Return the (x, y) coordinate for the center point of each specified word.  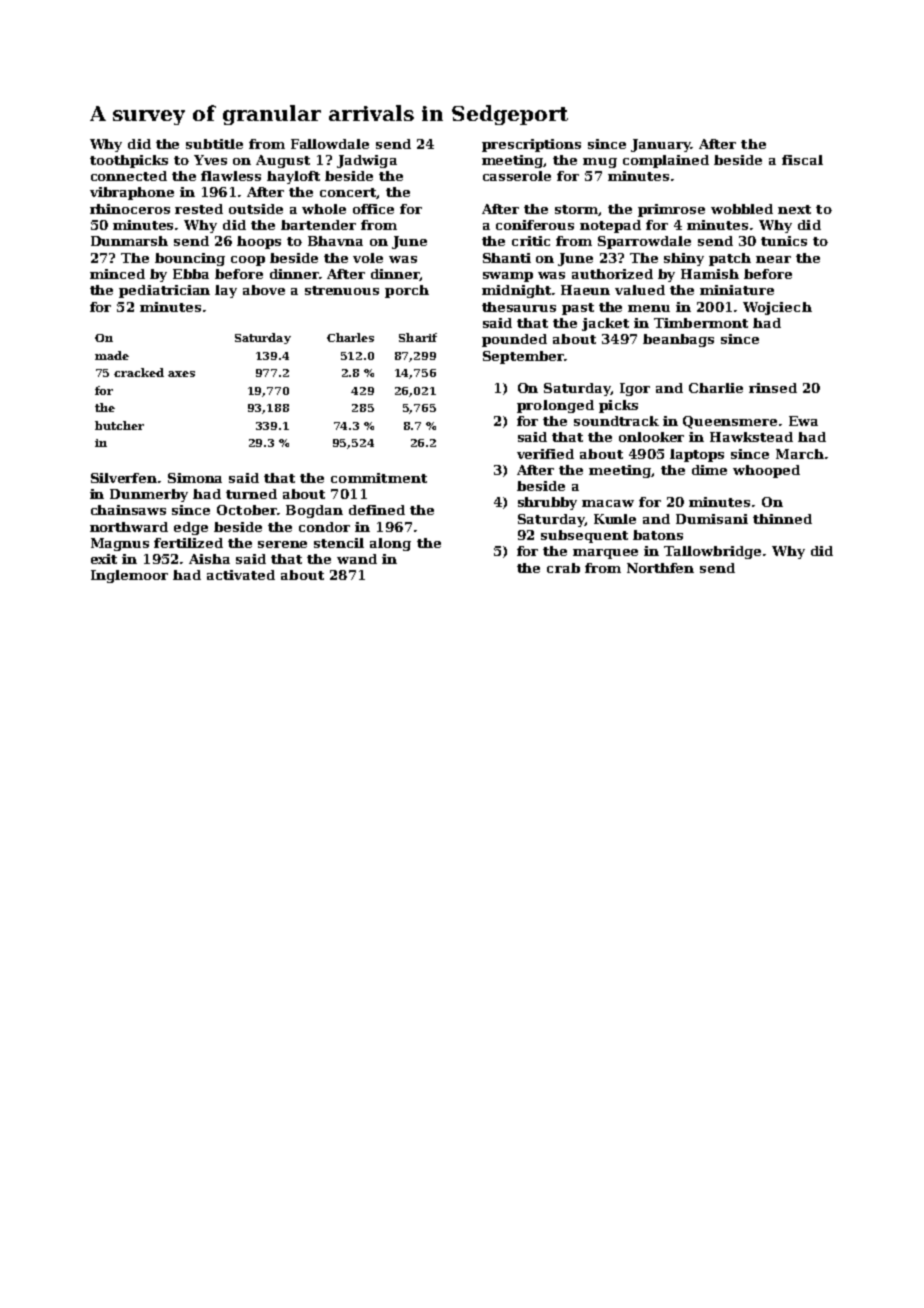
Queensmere (730, 422)
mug (600, 163)
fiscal (802, 160)
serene (282, 544)
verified (545, 454)
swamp (508, 277)
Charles (350, 337)
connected (129, 176)
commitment (379, 478)
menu (649, 308)
